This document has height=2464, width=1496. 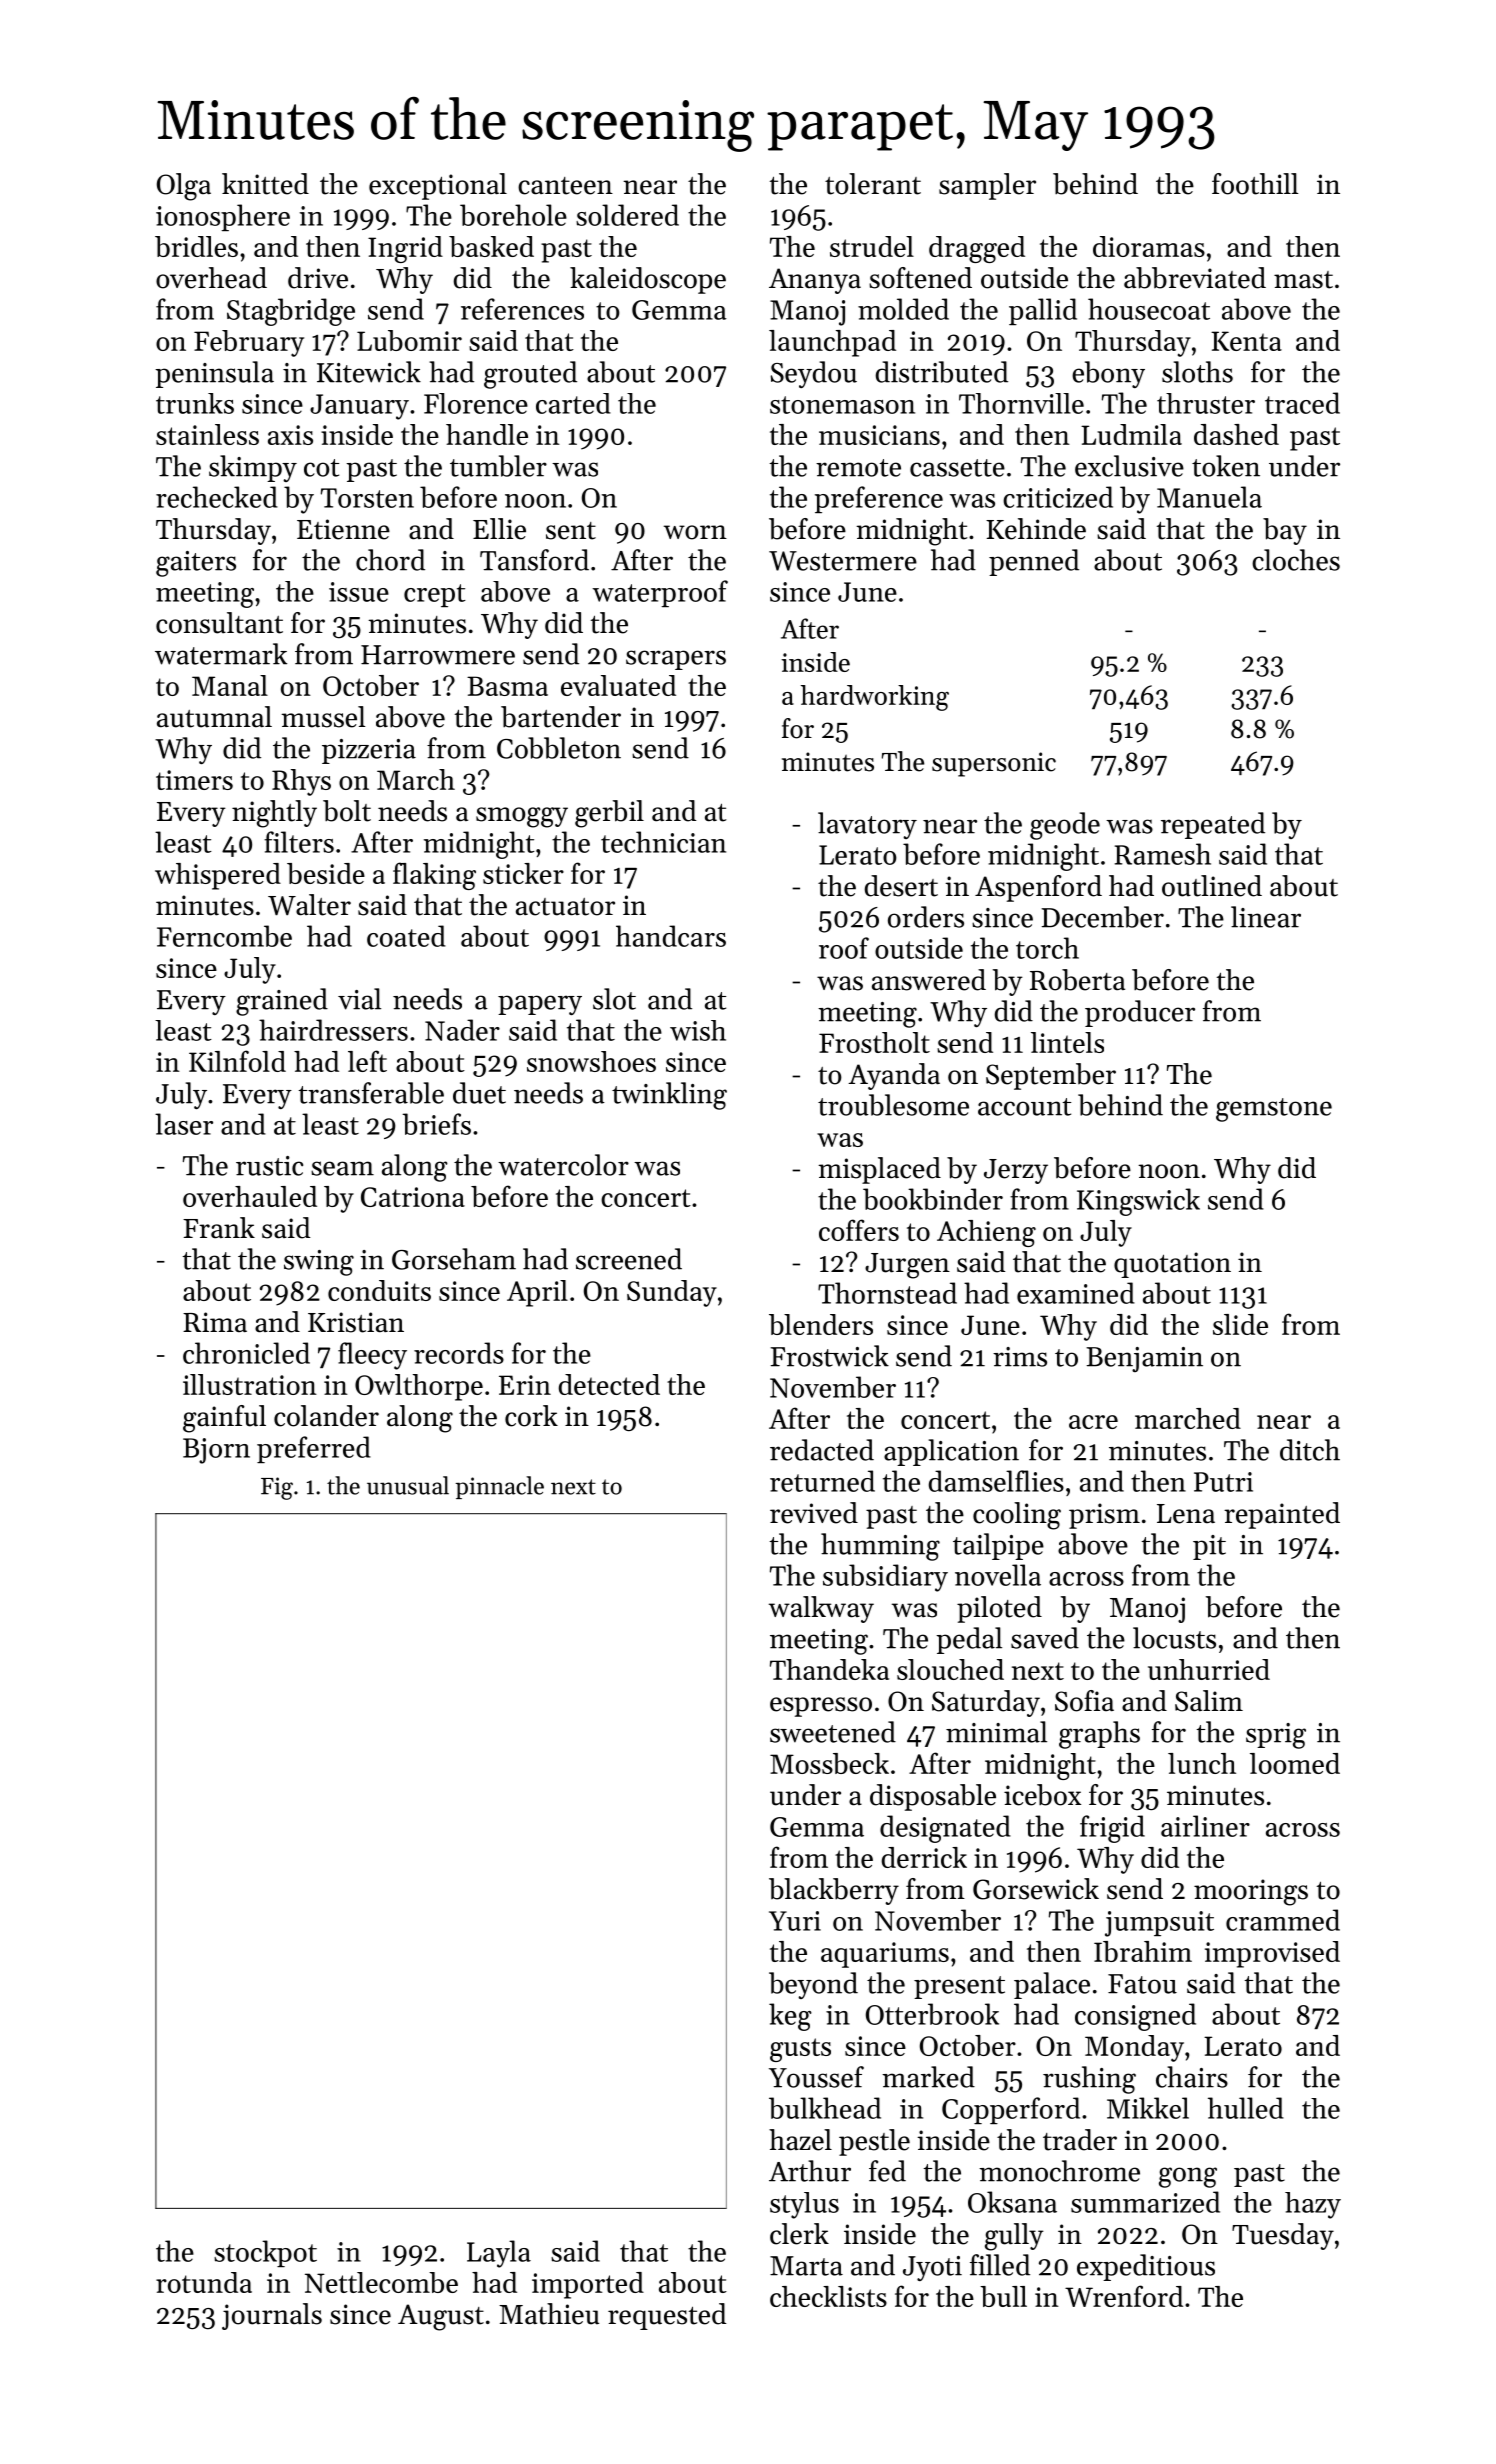 I want to click on Kingswick, so click(x=1138, y=1202).
